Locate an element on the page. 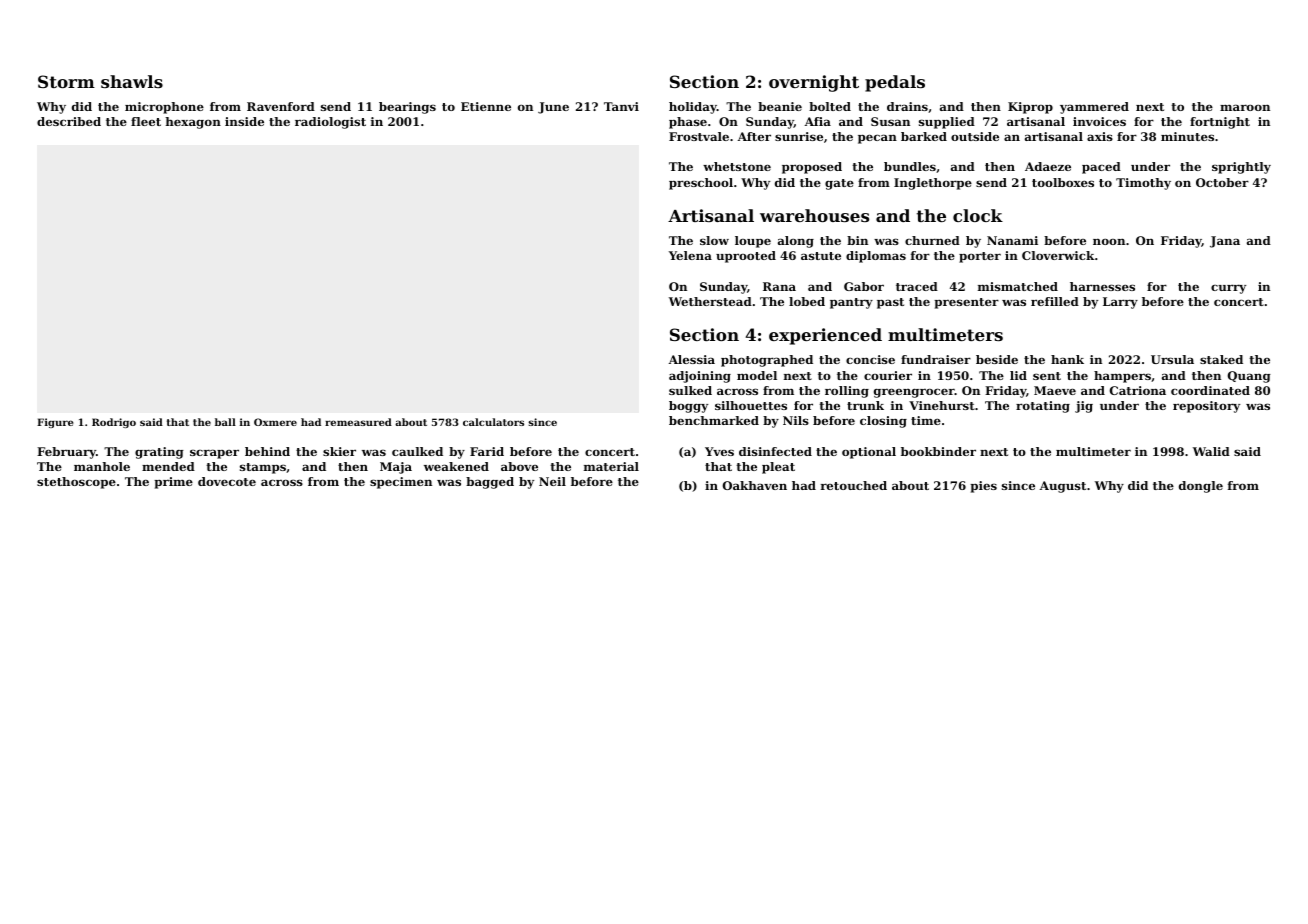 The height and width of the document is (924, 1308). radiologist is located at coordinates (330, 123).
